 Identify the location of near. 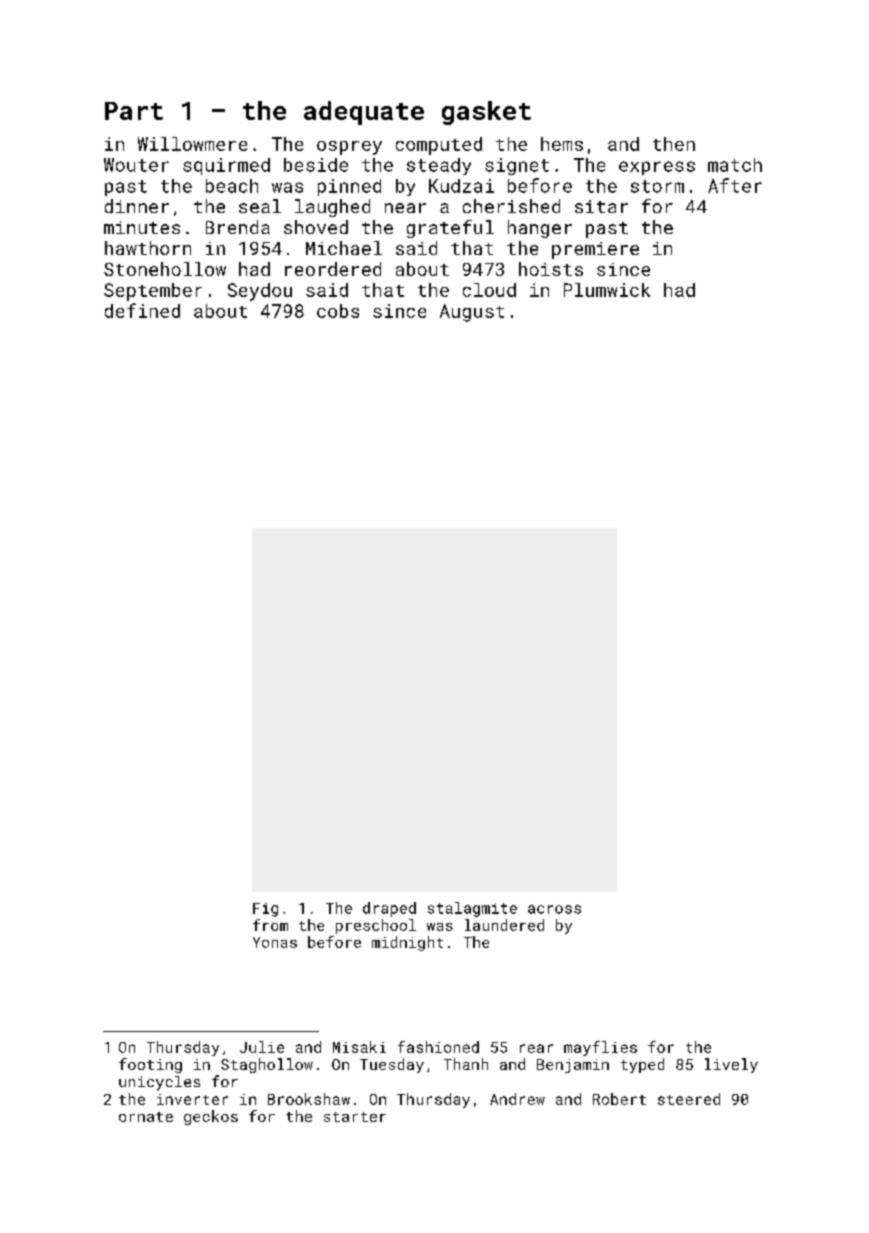
(405, 208).
